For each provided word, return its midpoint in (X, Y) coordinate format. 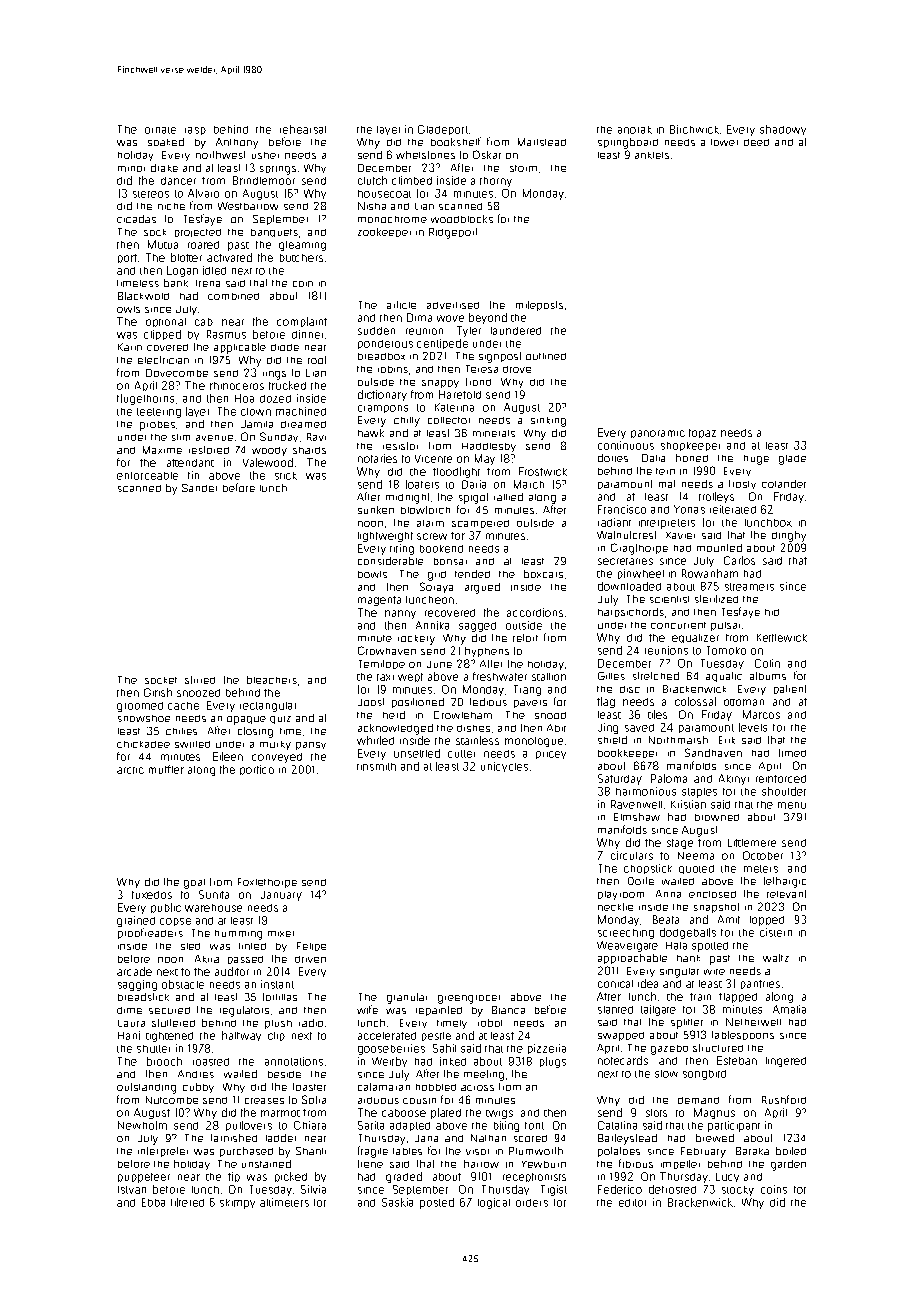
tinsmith (376, 767)
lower (724, 142)
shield (612, 740)
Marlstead (542, 142)
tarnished (234, 1138)
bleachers (272, 680)
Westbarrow (248, 206)
